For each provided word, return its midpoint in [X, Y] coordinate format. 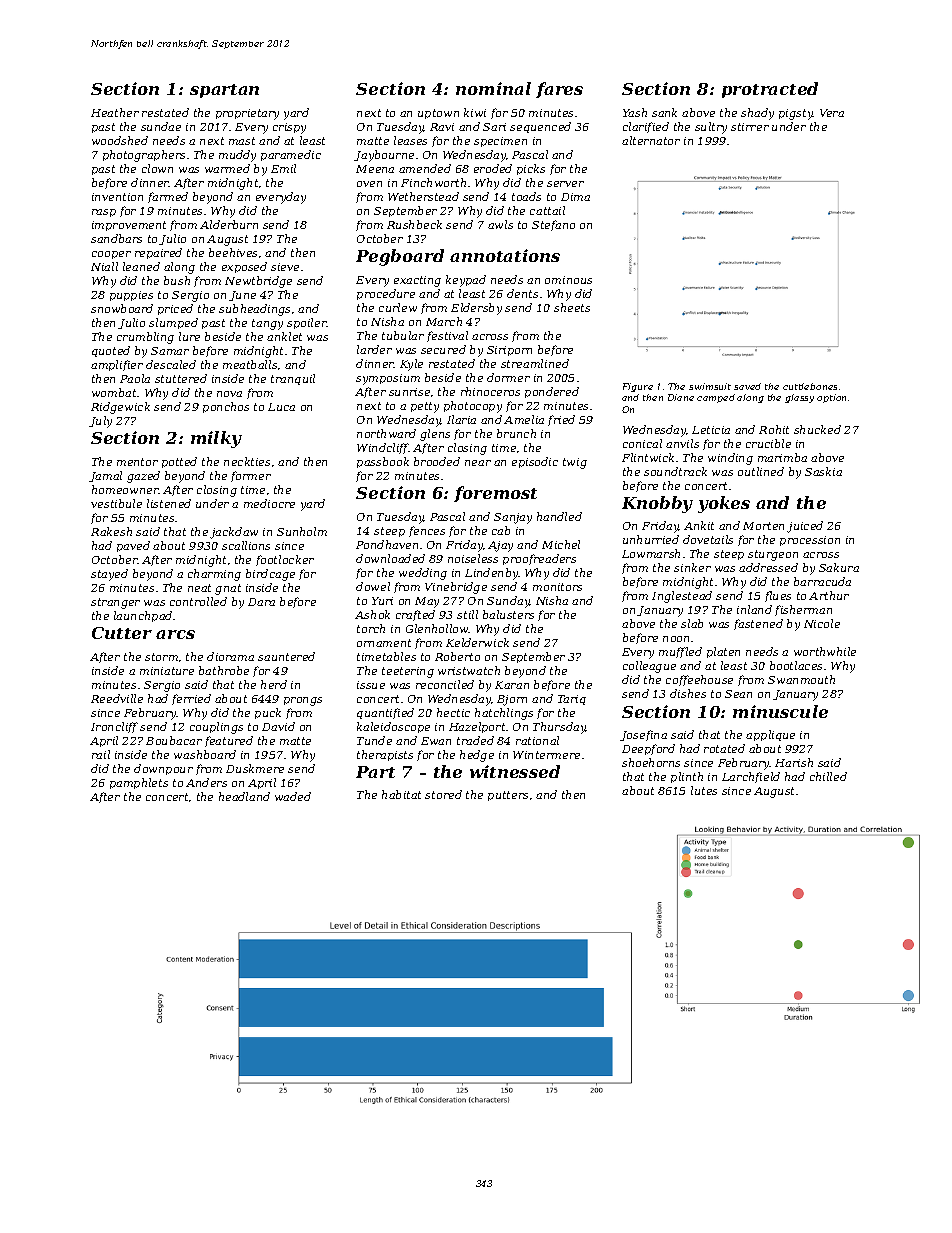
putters [508, 796]
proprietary [247, 114]
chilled [828, 776]
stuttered [181, 378]
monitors [557, 587]
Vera [832, 113]
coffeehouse [699, 680]
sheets [572, 307]
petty [425, 407]
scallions [246, 545]
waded [293, 796]
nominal [493, 88]
